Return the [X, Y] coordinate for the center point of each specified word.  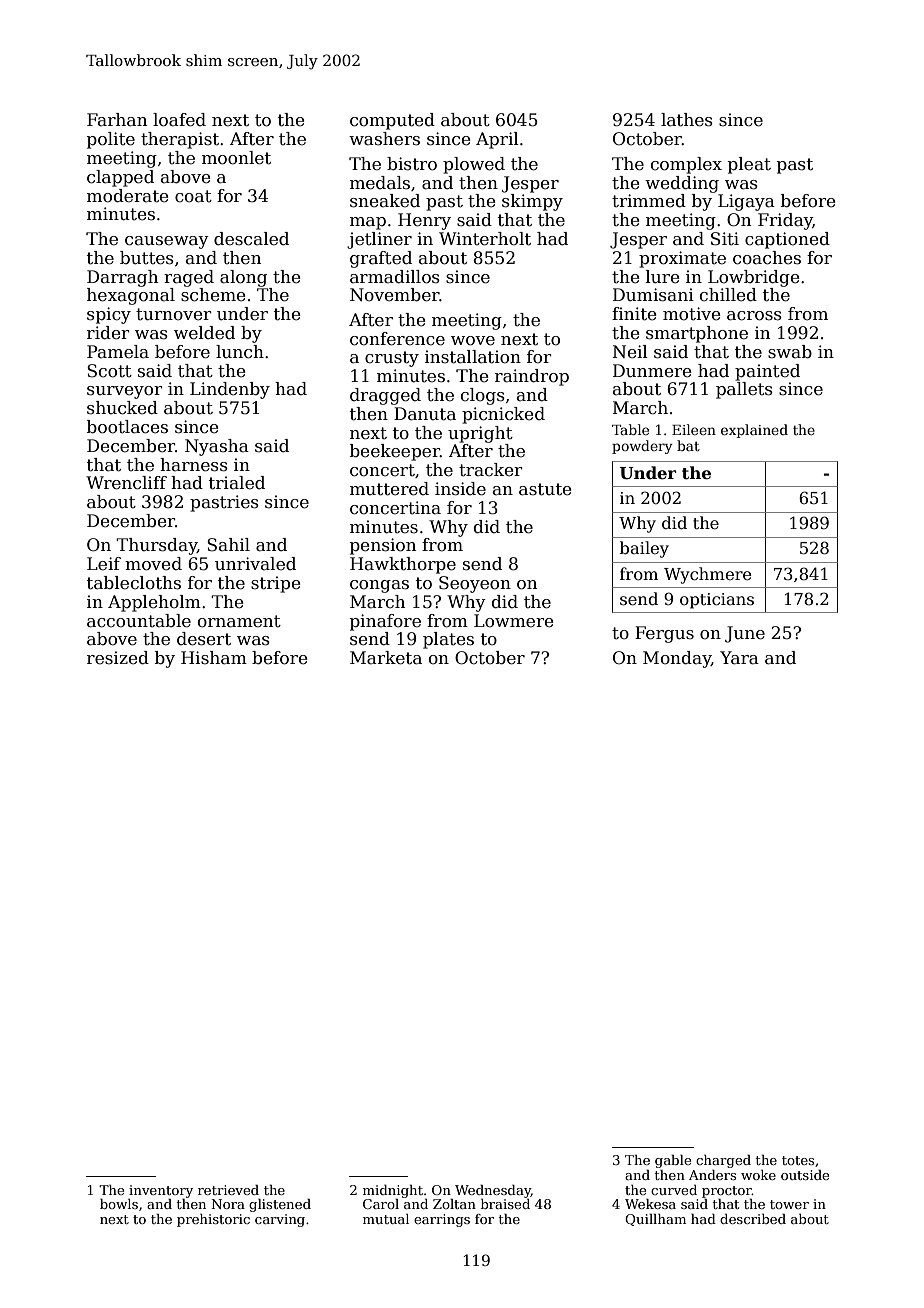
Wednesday [493, 1191]
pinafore [385, 622]
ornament [239, 621]
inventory [161, 1191]
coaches [767, 258]
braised [505, 1204]
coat [193, 196]
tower [789, 1204]
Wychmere [707, 575]
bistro [412, 164]
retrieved [228, 1190]
